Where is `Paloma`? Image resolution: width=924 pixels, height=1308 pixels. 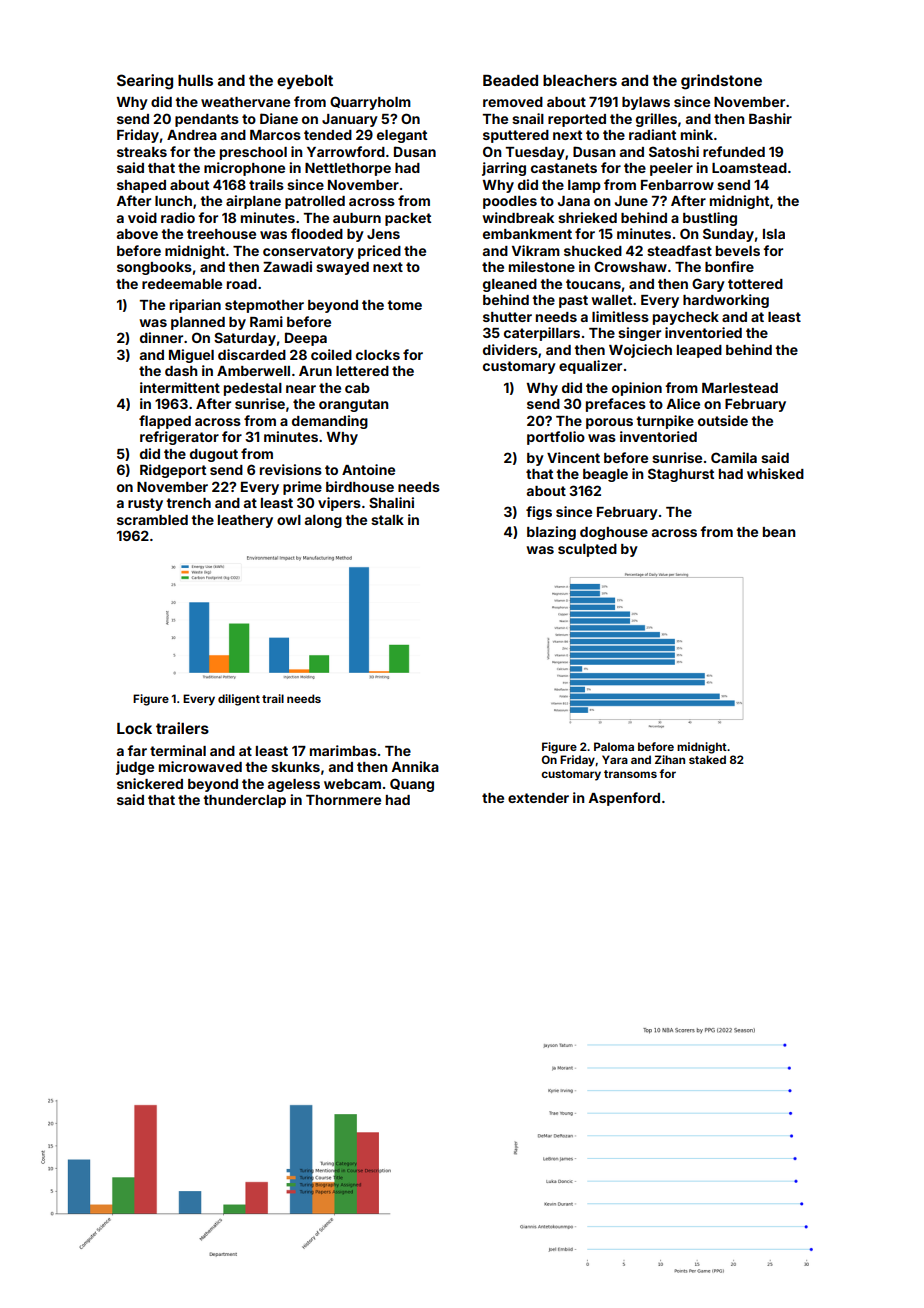 Paloma is located at coordinates (614, 746).
